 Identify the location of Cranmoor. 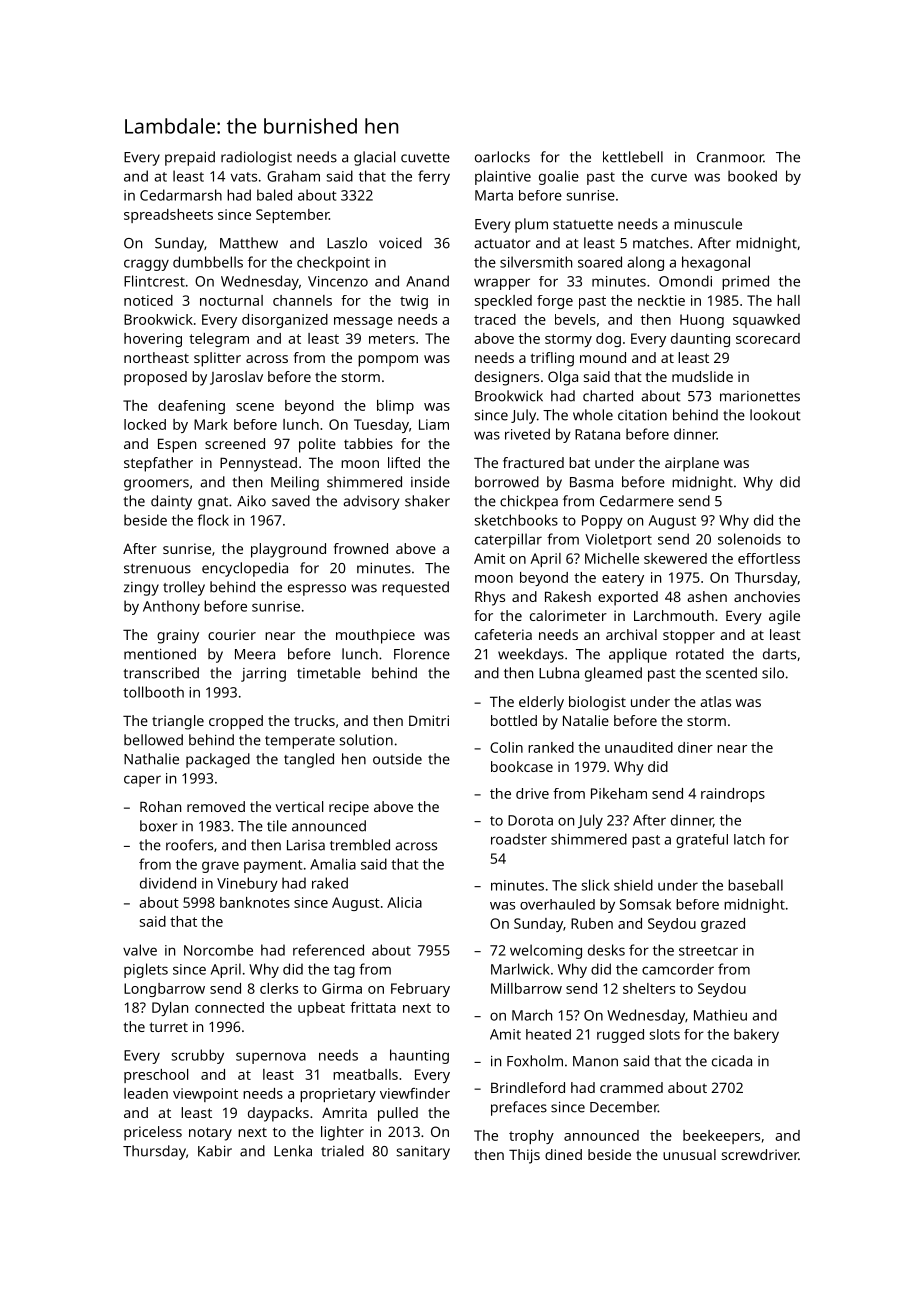
(730, 157).
